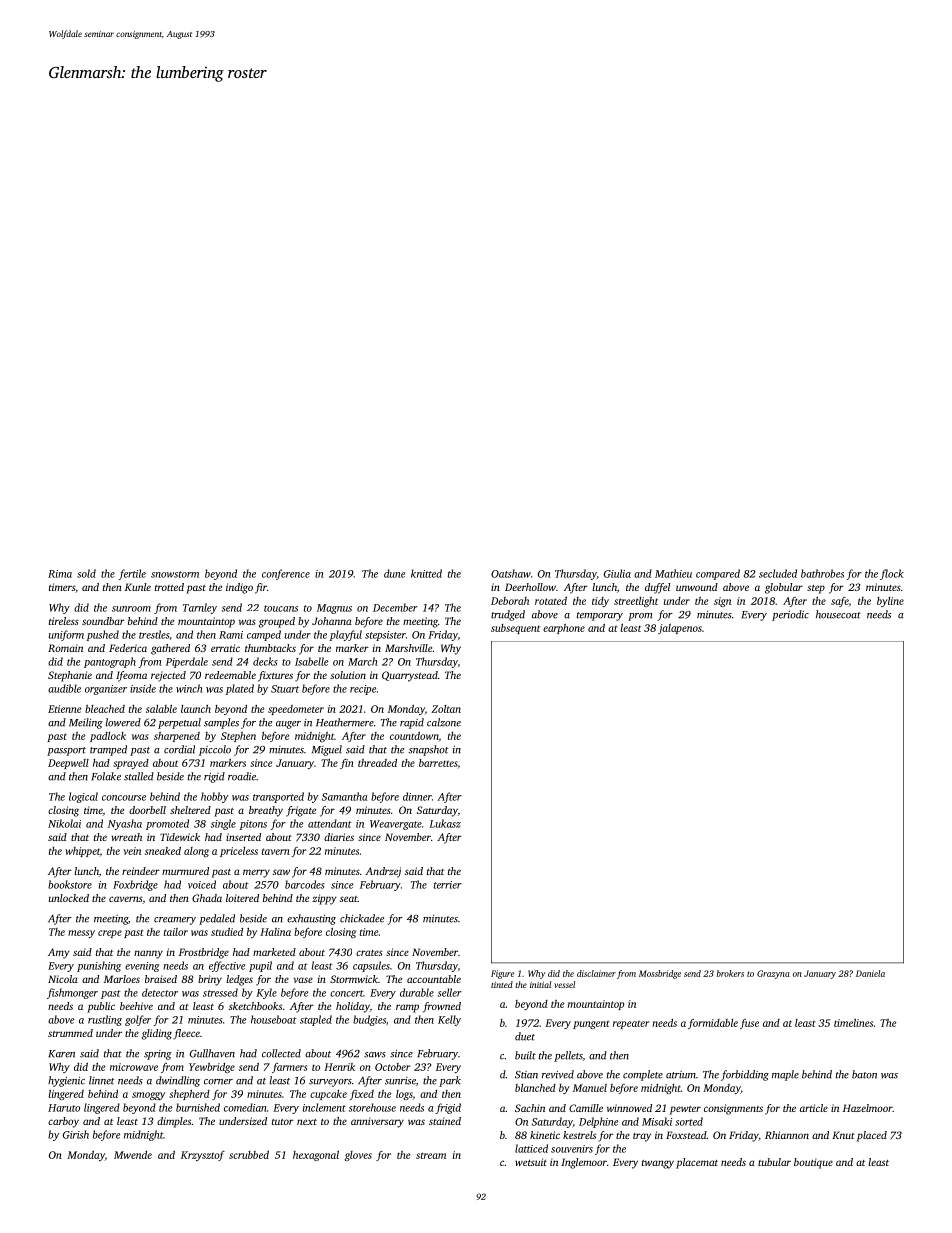  I want to click on byline, so click(890, 602).
